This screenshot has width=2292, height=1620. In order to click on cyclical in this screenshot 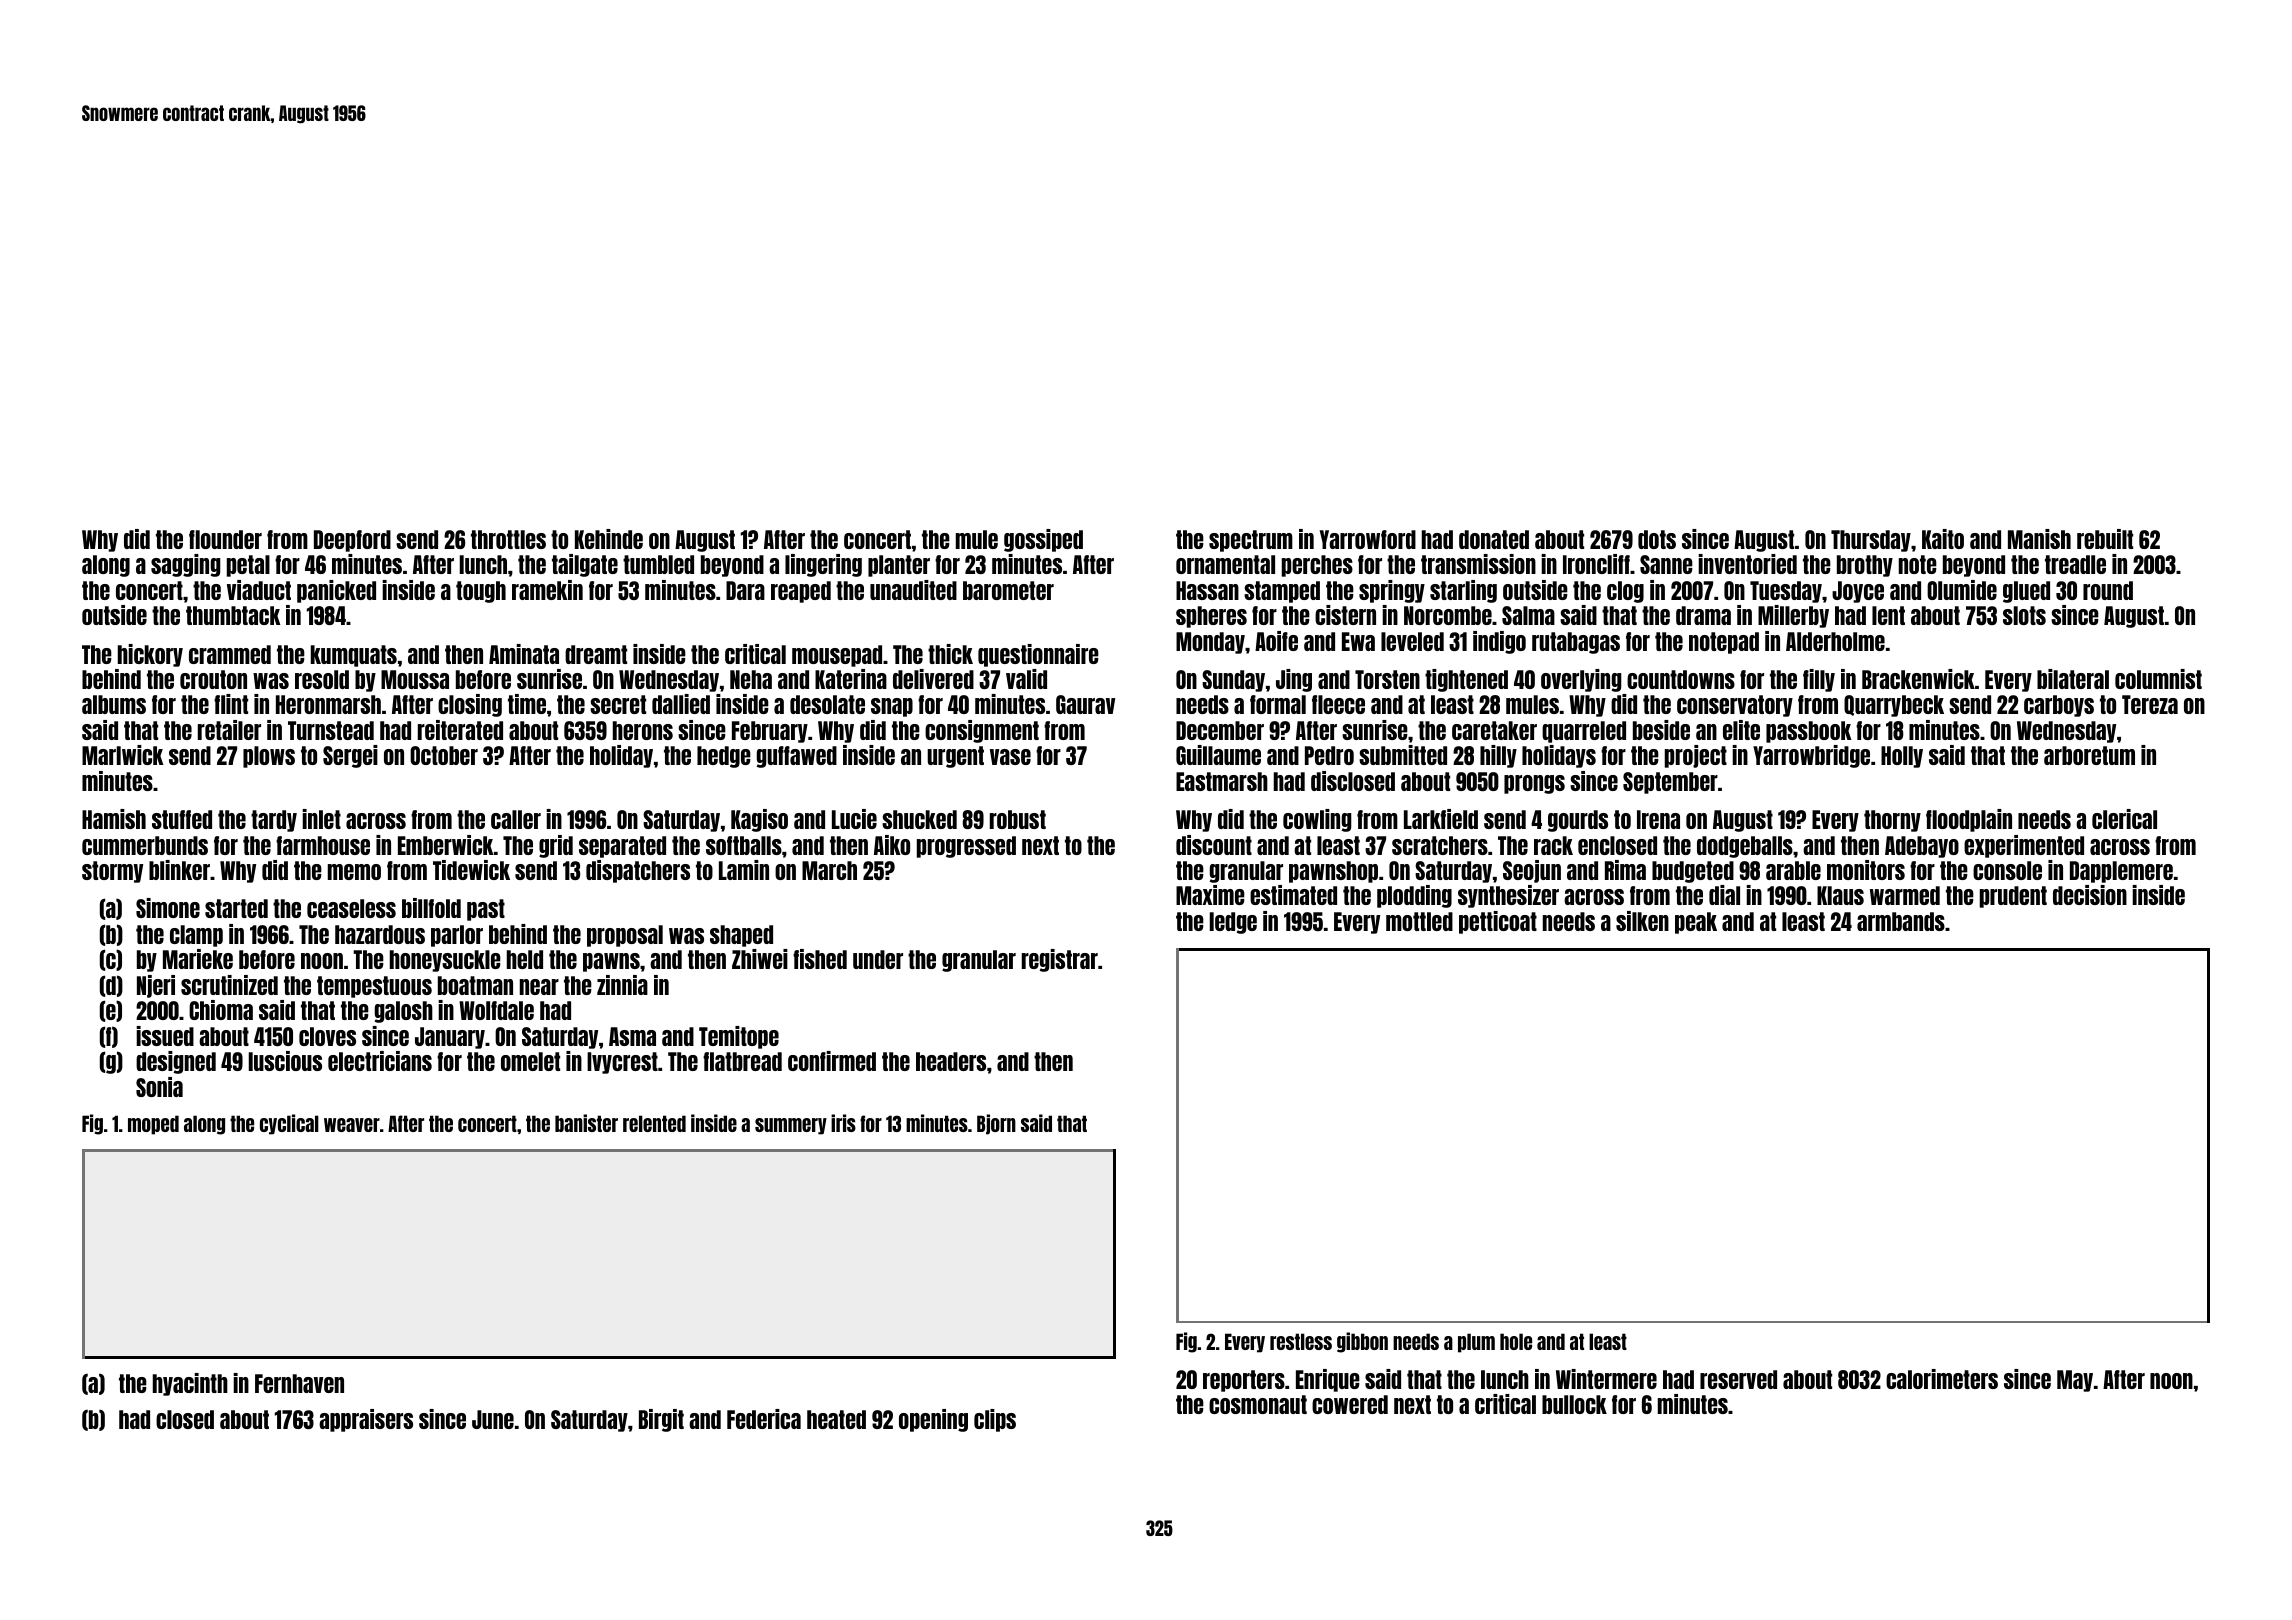, I will do `click(289, 1124)`.
